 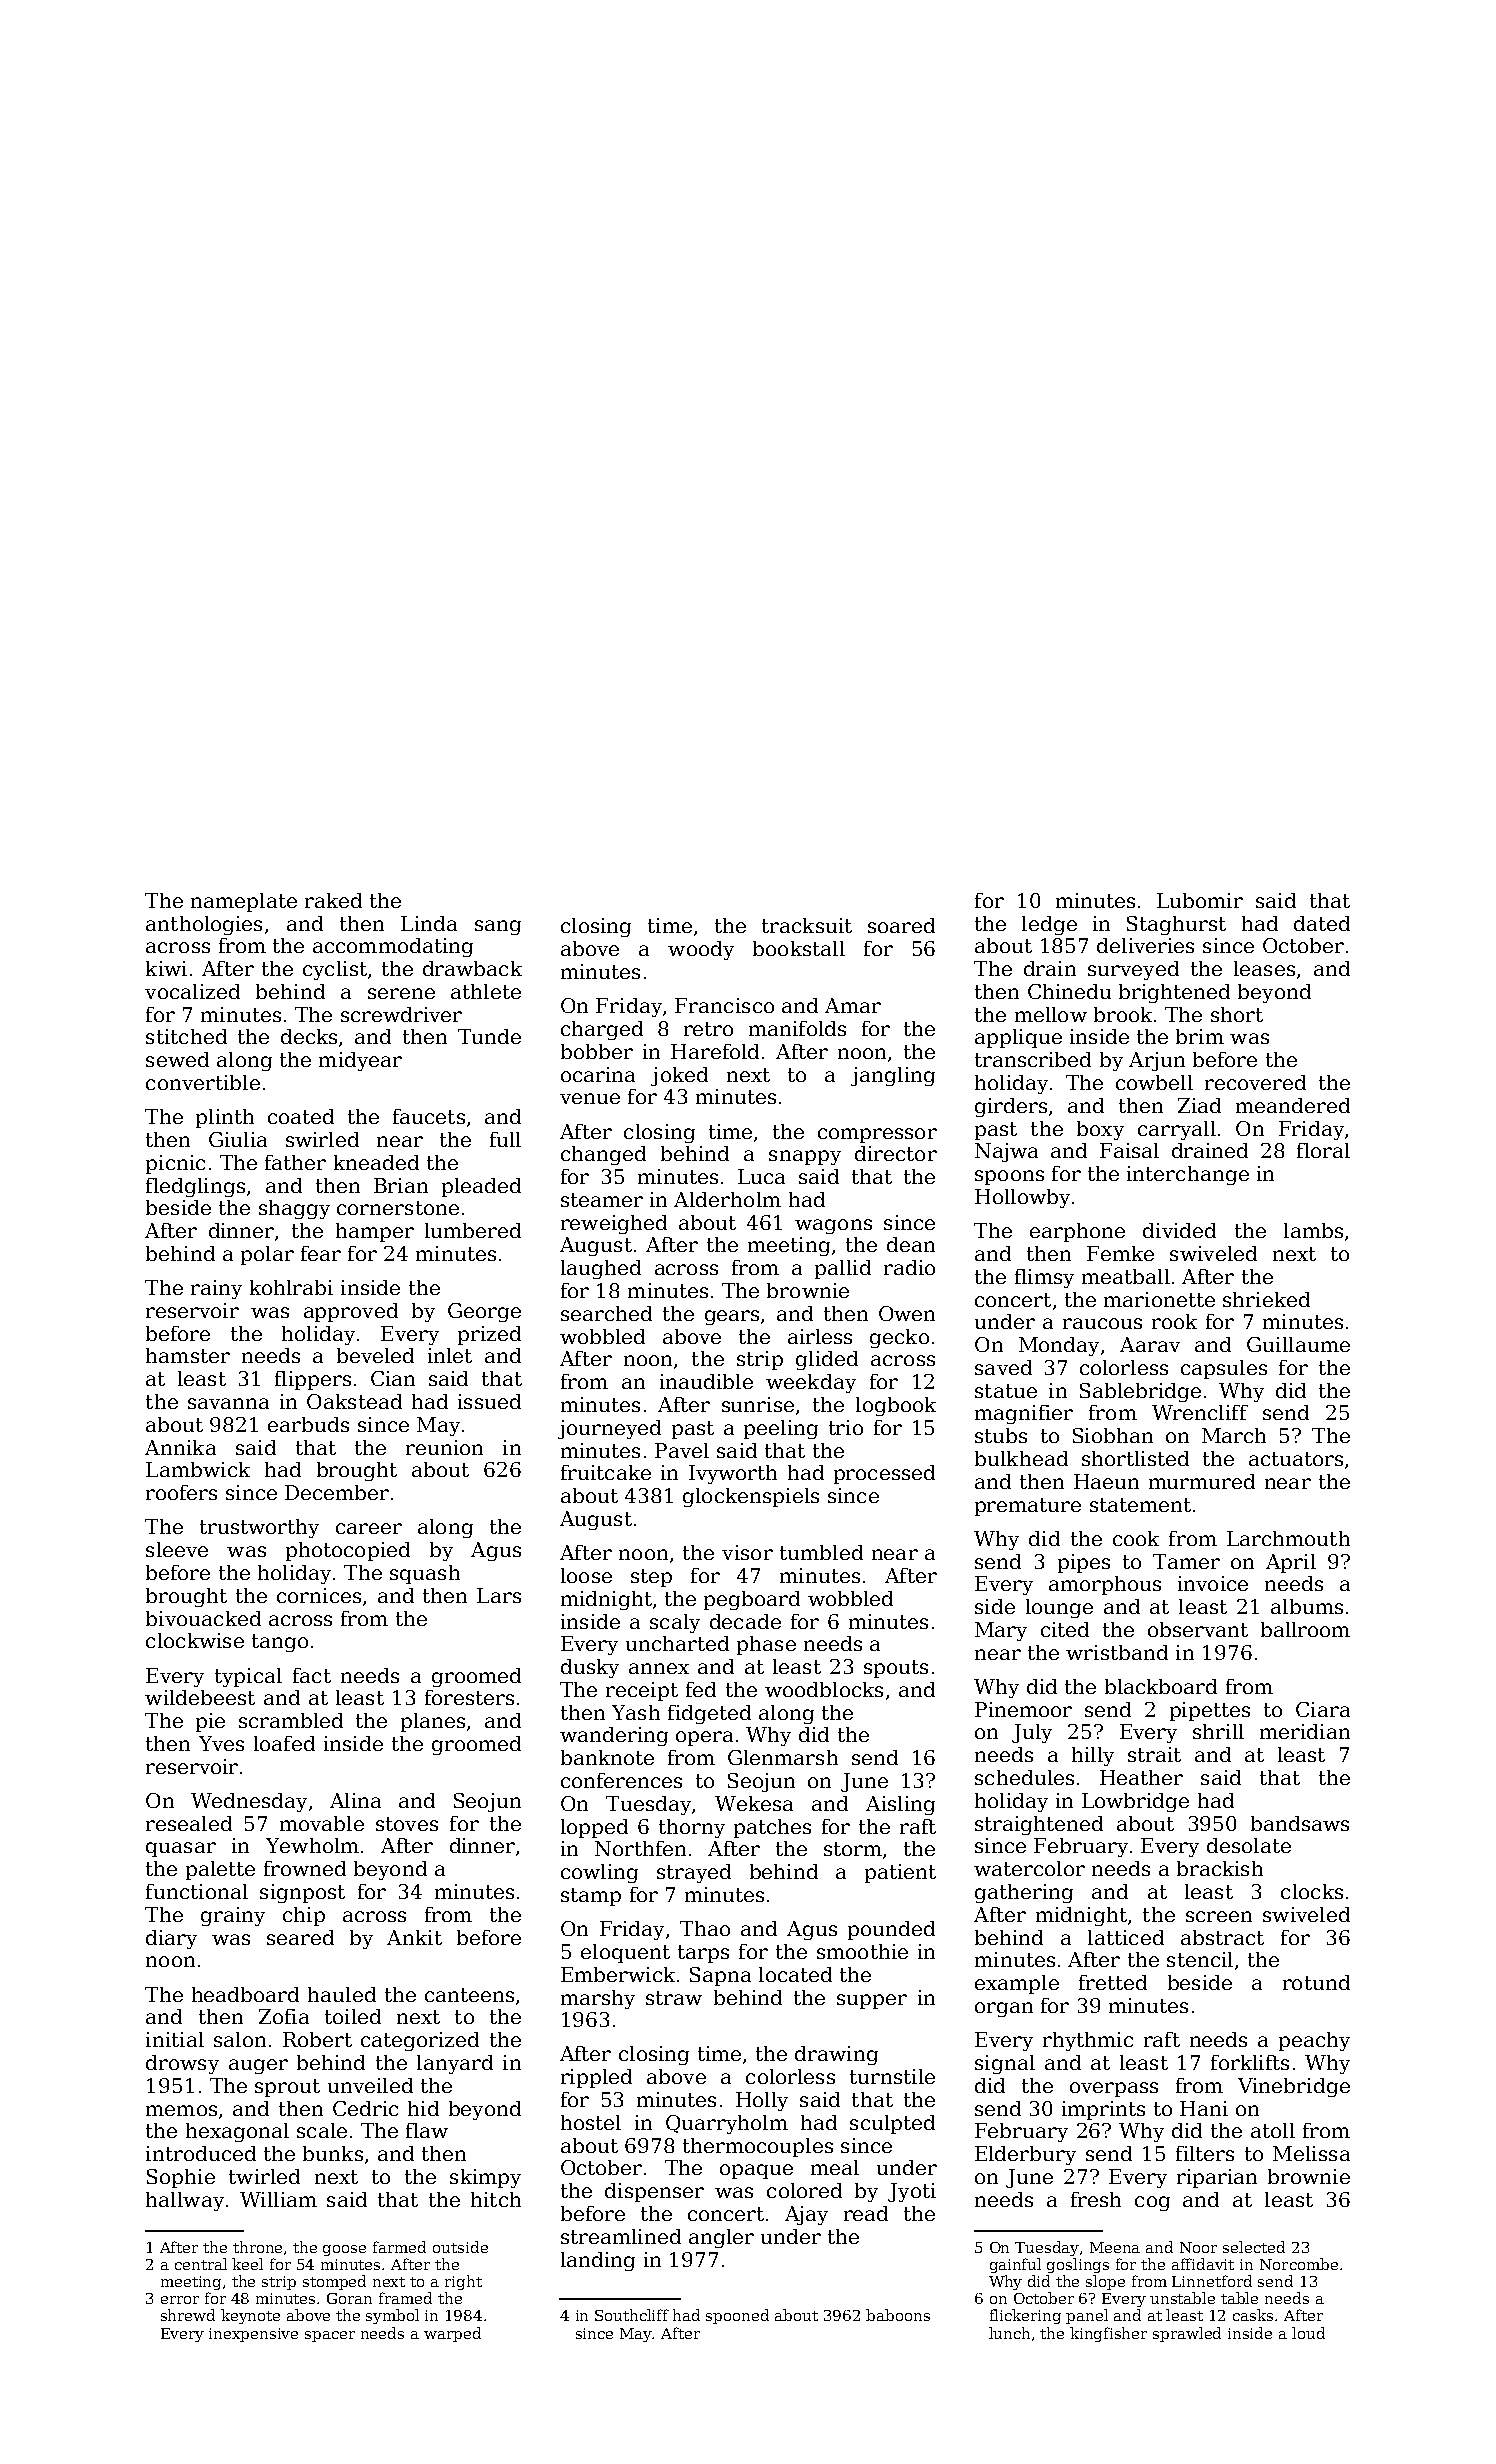 I want to click on supper, so click(x=872, y=2001).
